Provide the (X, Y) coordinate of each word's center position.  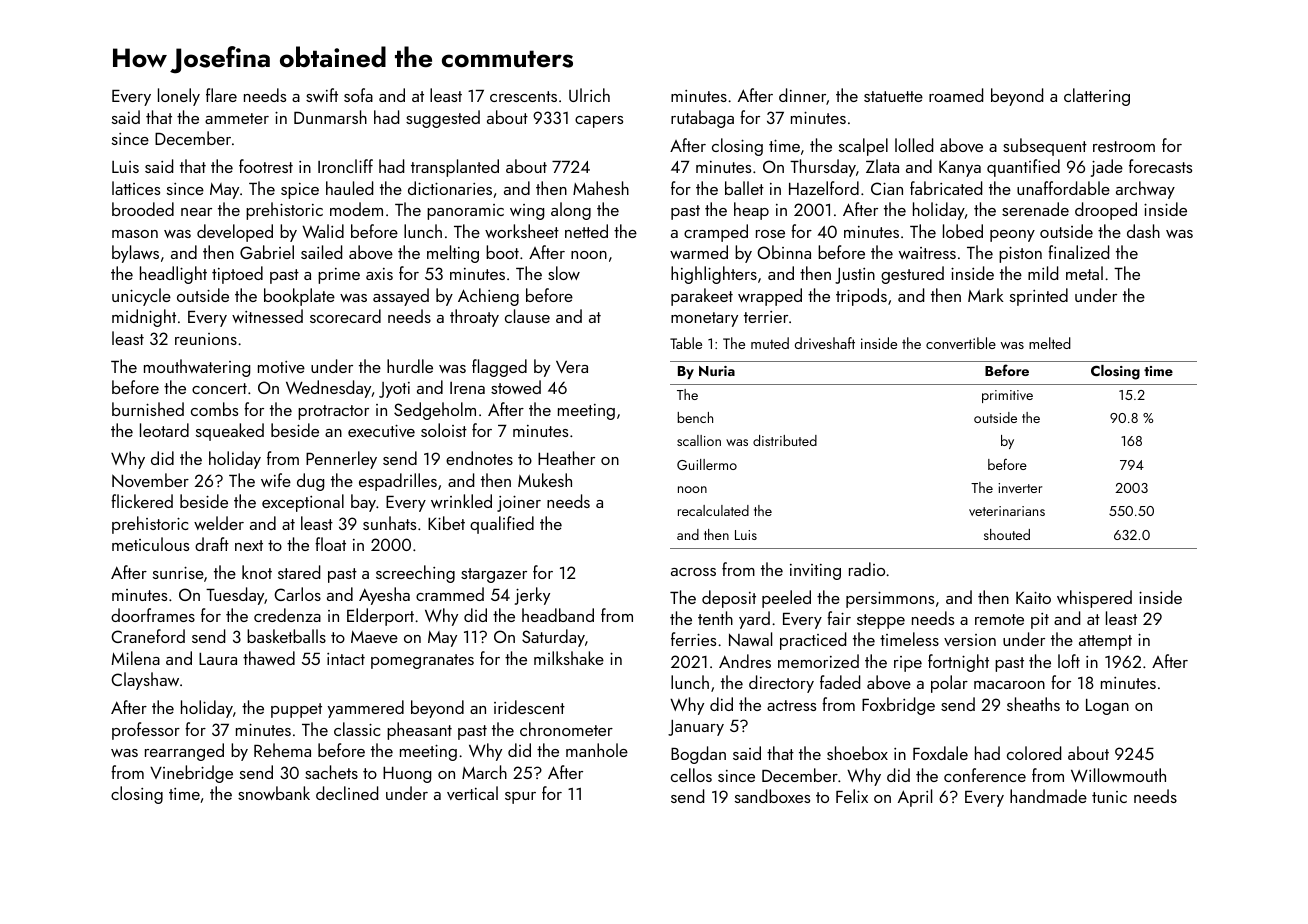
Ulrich (589, 95)
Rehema (282, 750)
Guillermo (707, 464)
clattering (1097, 97)
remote (999, 619)
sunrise (178, 572)
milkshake (569, 658)
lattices (136, 188)
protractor (333, 412)
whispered (1094, 599)
